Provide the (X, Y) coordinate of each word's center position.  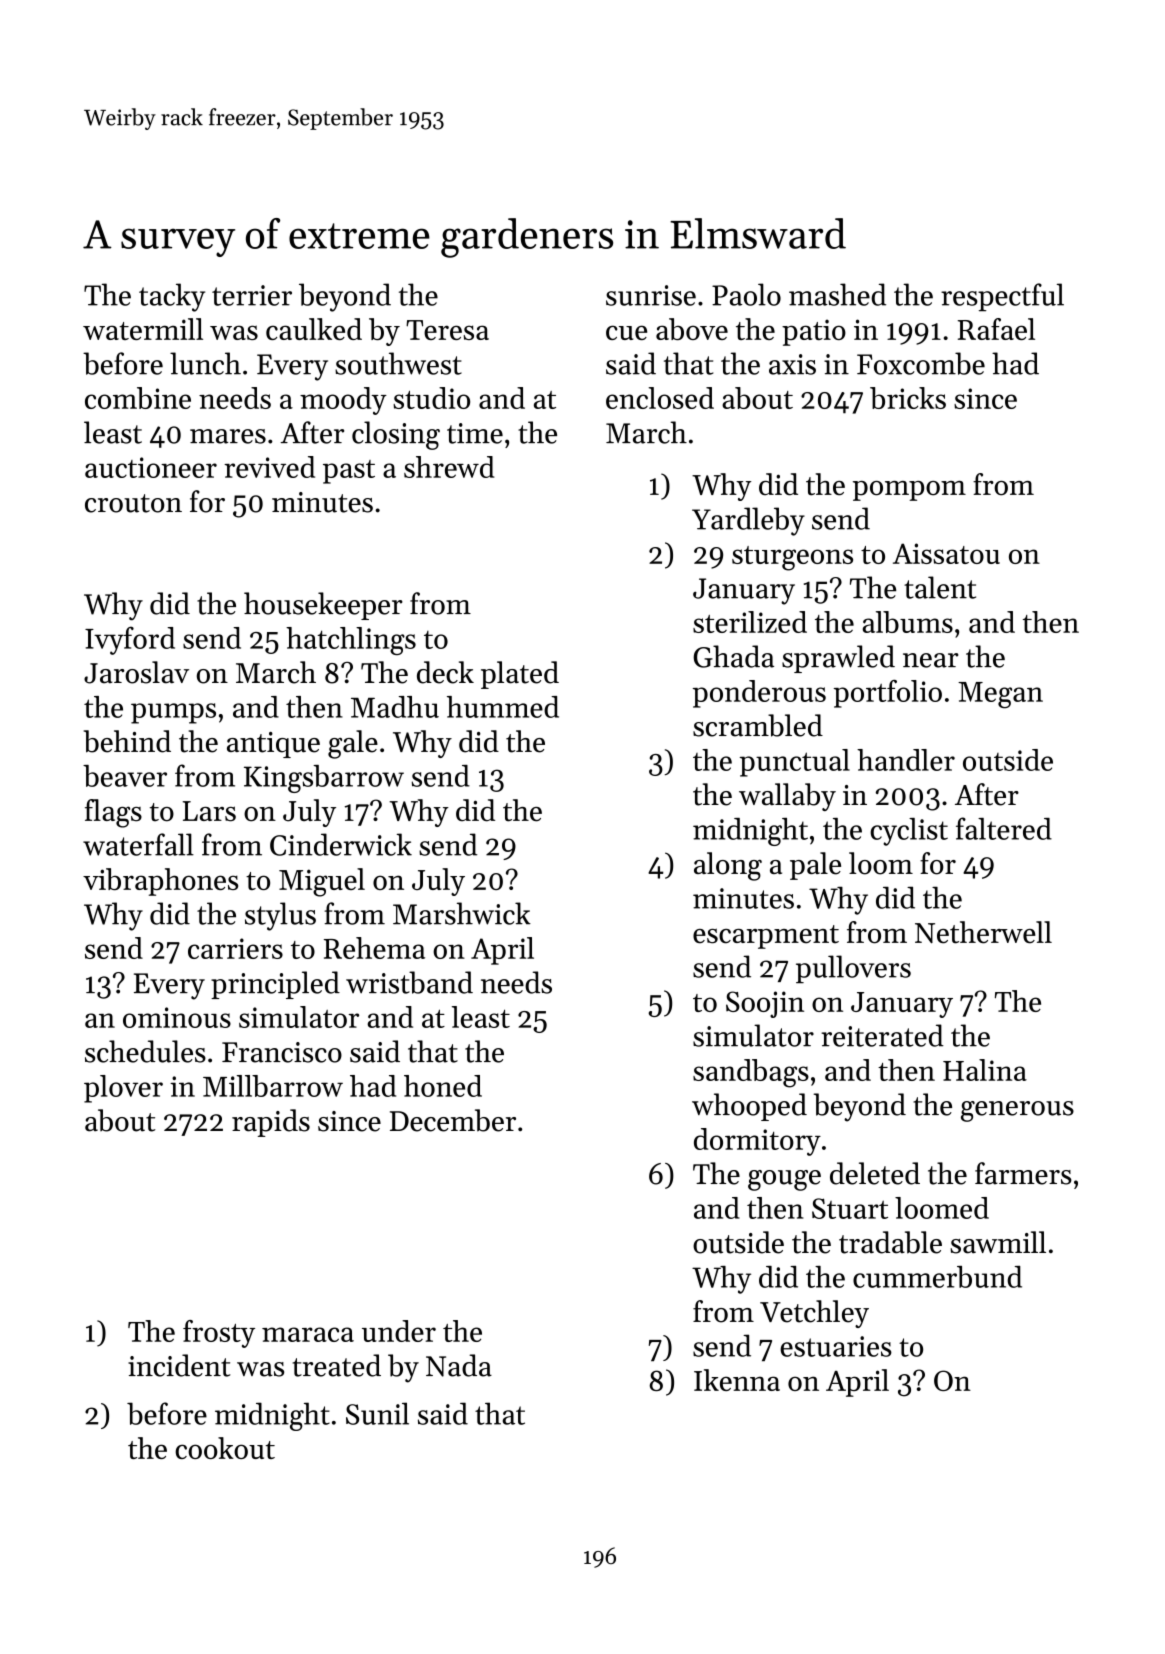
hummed (503, 707)
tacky (172, 297)
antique (273, 745)
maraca (308, 1334)
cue (626, 332)
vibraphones (160, 882)
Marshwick (462, 913)
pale (815, 866)
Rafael (996, 329)
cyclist (909, 832)
